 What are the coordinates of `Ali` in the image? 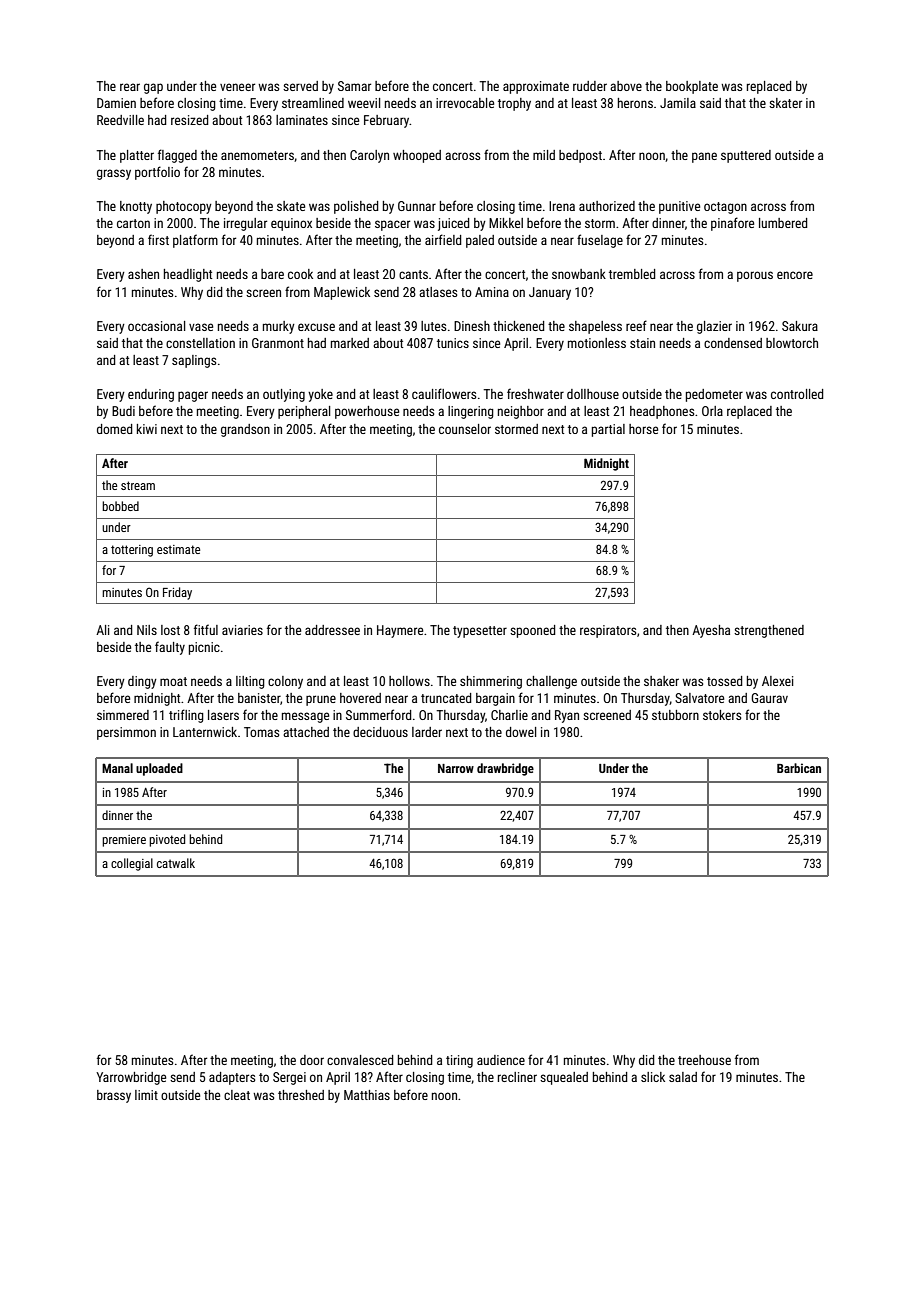 It's located at (102, 630).
